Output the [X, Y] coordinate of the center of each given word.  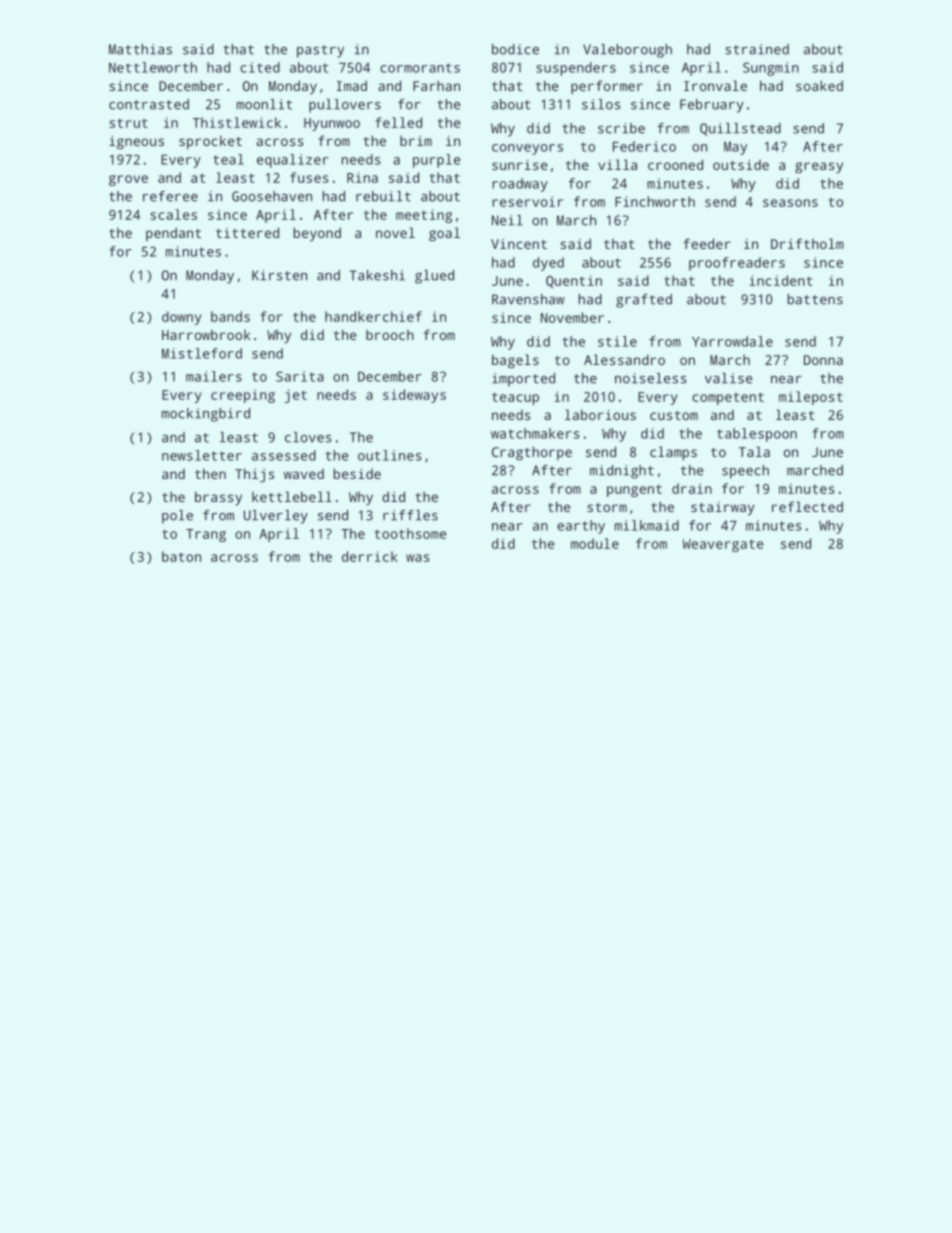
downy [182, 318]
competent [728, 398]
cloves [308, 437]
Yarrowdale [732, 341]
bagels [515, 361]
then [210, 473]
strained [757, 49]
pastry [320, 51]
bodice [515, 49]
